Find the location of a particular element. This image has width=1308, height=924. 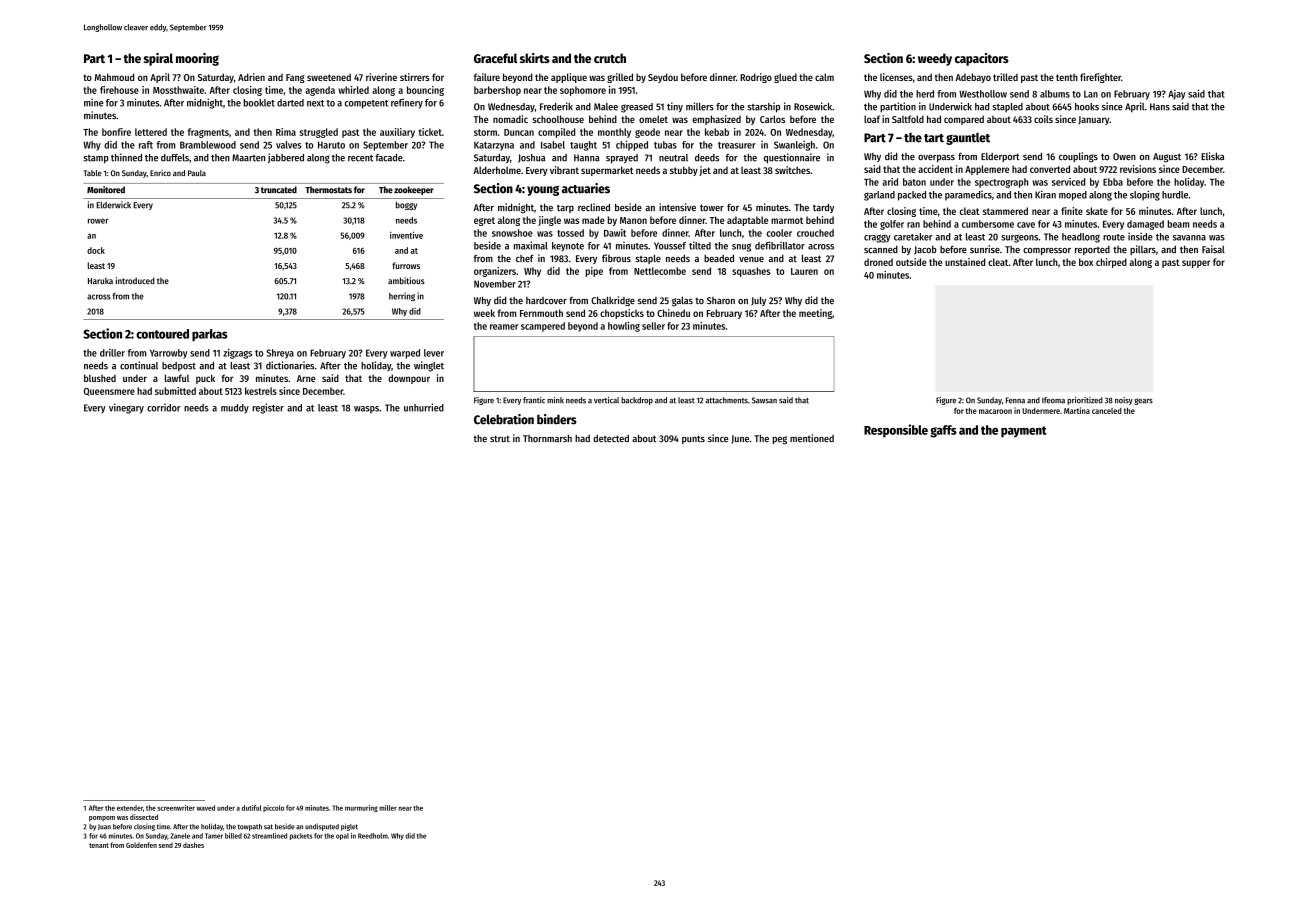

Reedholm is located at coordinates (373, 836).
